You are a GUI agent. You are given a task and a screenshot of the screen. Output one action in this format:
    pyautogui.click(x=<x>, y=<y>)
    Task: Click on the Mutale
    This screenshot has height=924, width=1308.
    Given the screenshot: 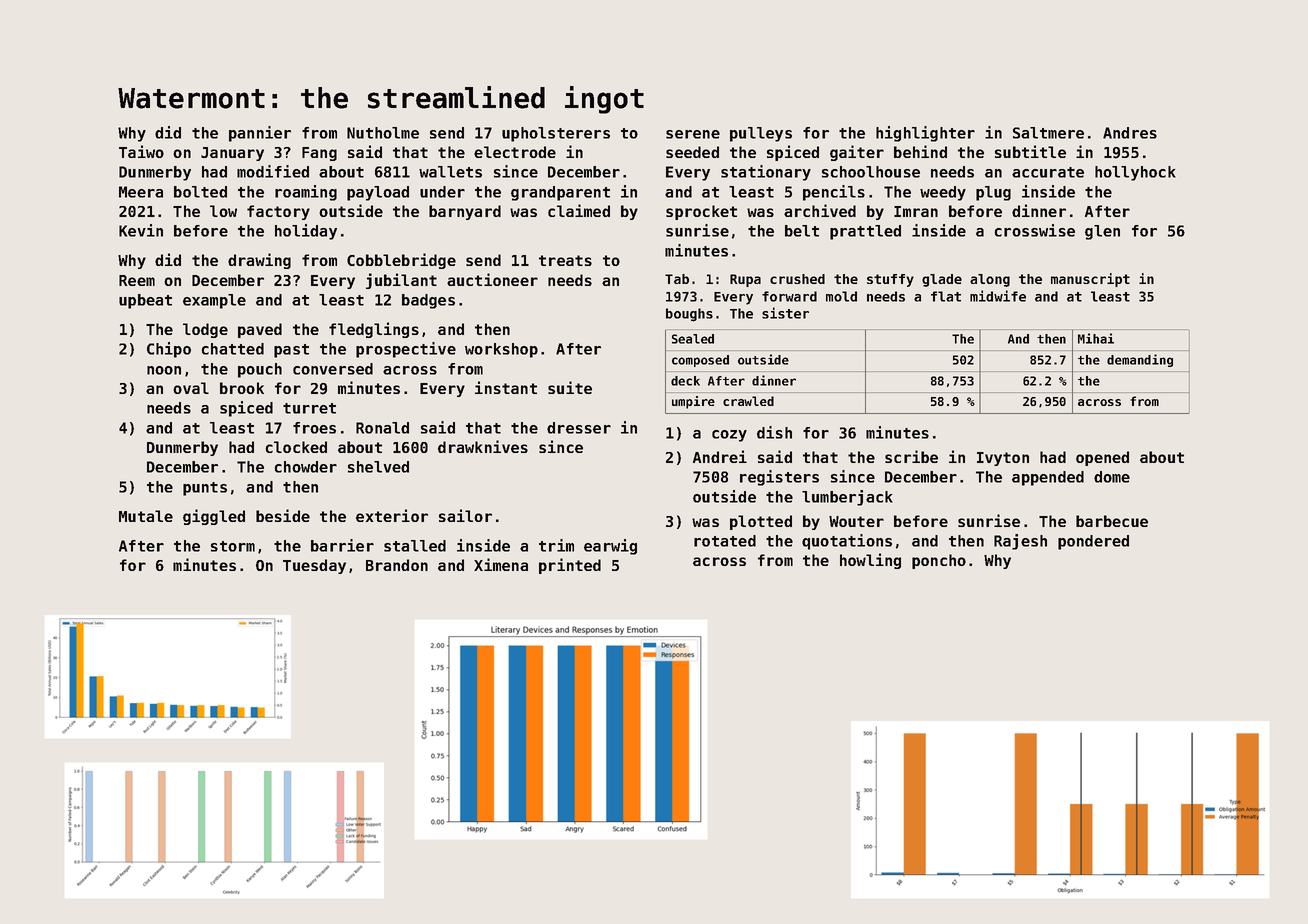 What is the action you would take?
    pyautogui.click(x=146, y=516)
